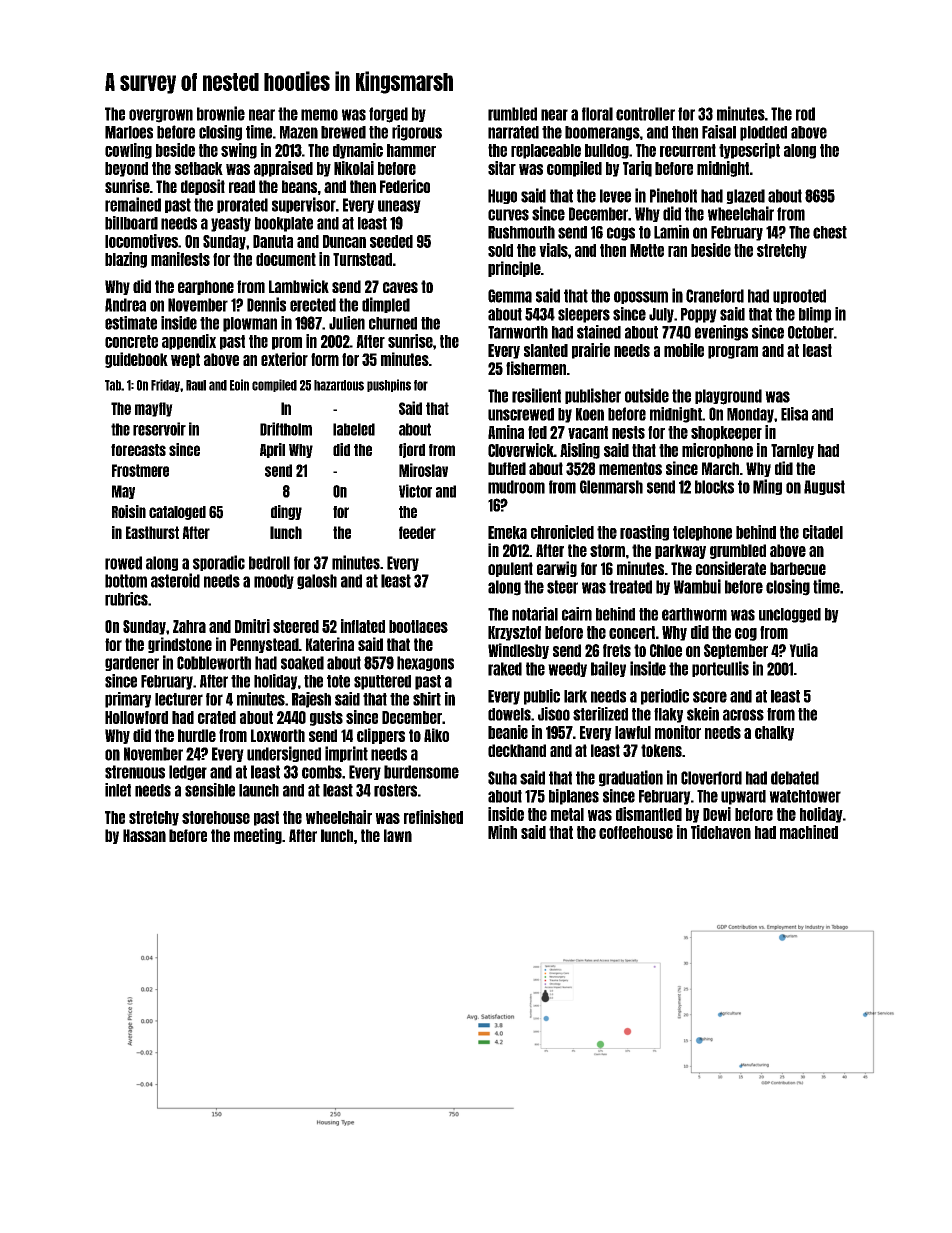  Describe the element at coordinates (502, 778) in the page. I see `Suha` at that location.
